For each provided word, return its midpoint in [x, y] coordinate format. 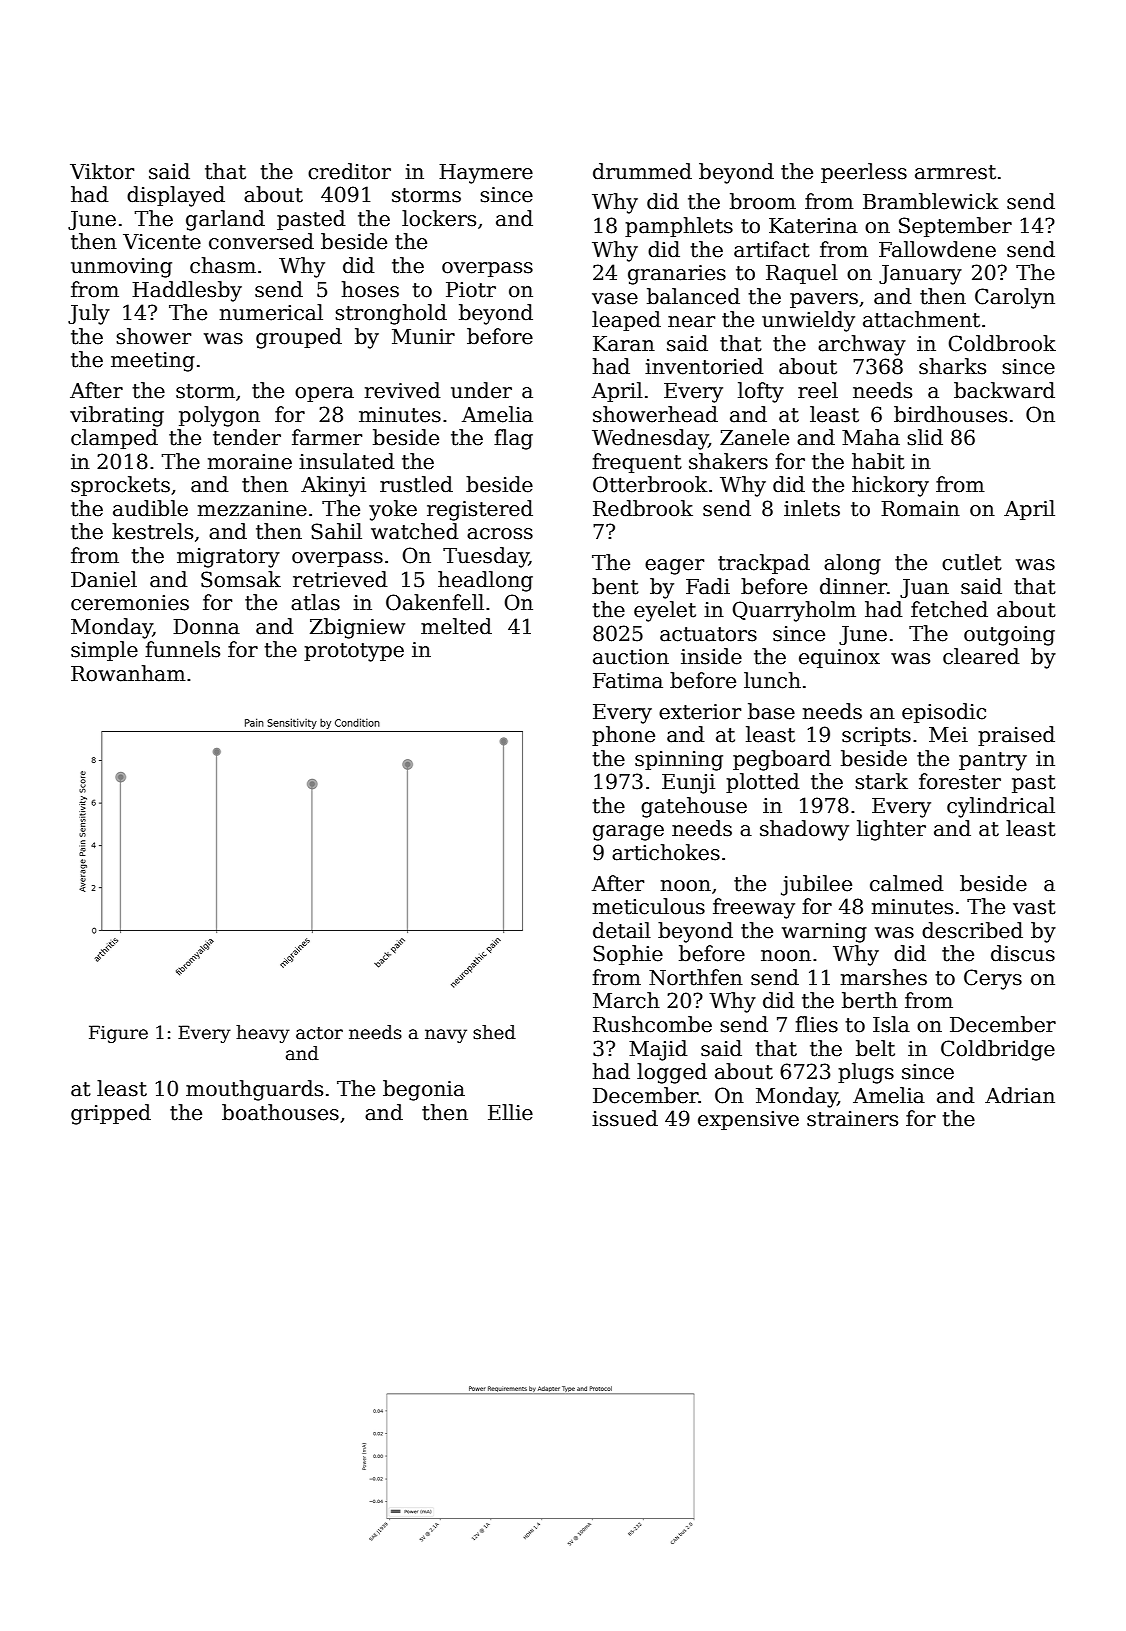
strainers [852, 1119]
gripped [111, 1114]
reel [818, 390]
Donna [206, 627]
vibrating [117, 416]
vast [1034, 907]
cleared [981, 656]
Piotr [471, 290]
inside [711, 656]
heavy [263, 1034]
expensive [748, 1120]
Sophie [628, 955]
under [481, 390]
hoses [370, 289]
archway [862, 345]
